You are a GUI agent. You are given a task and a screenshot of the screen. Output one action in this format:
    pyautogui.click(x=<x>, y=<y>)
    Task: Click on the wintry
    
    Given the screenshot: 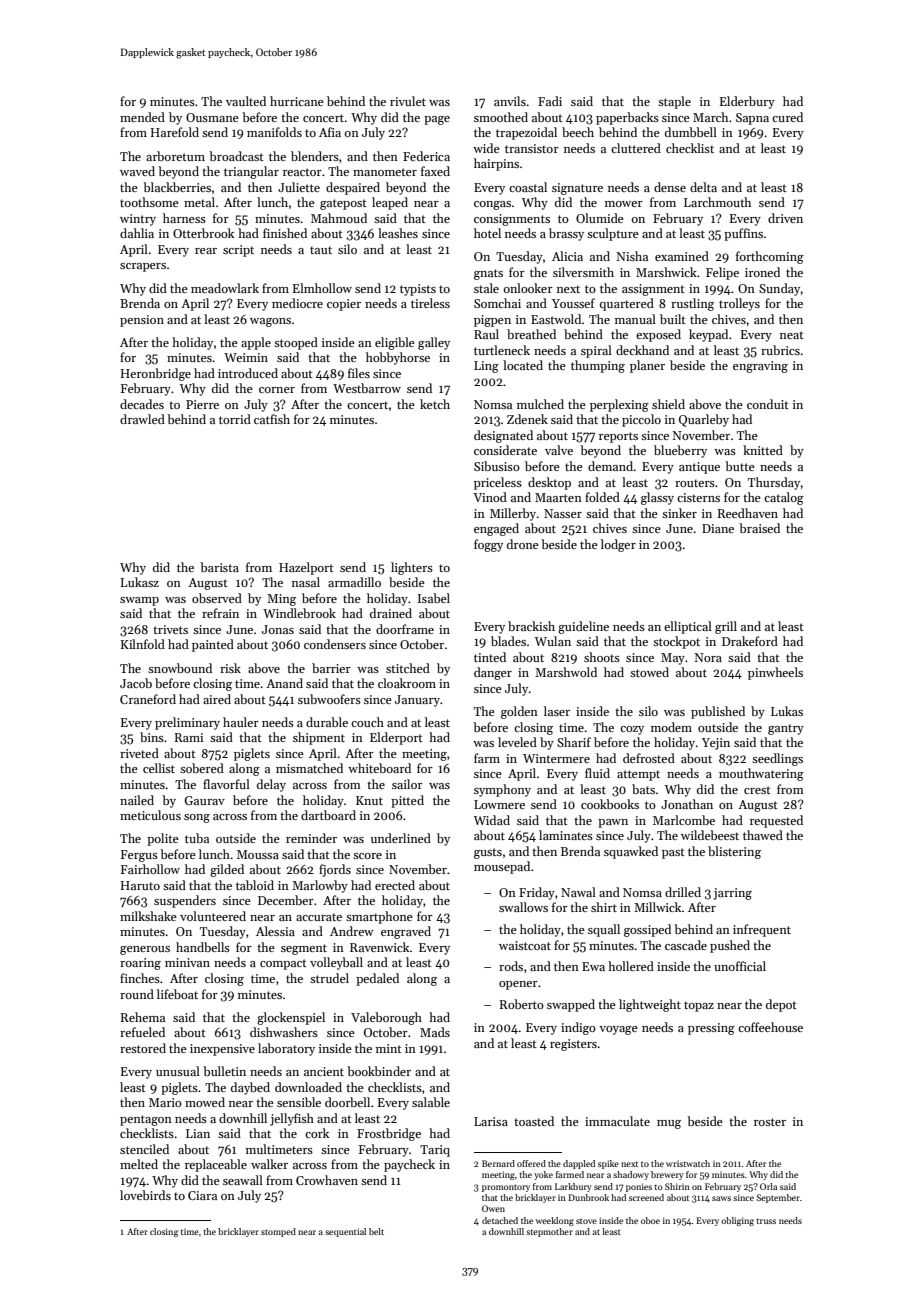 What is the action you would take?
    pyautogui.click(x=138, y=220)
